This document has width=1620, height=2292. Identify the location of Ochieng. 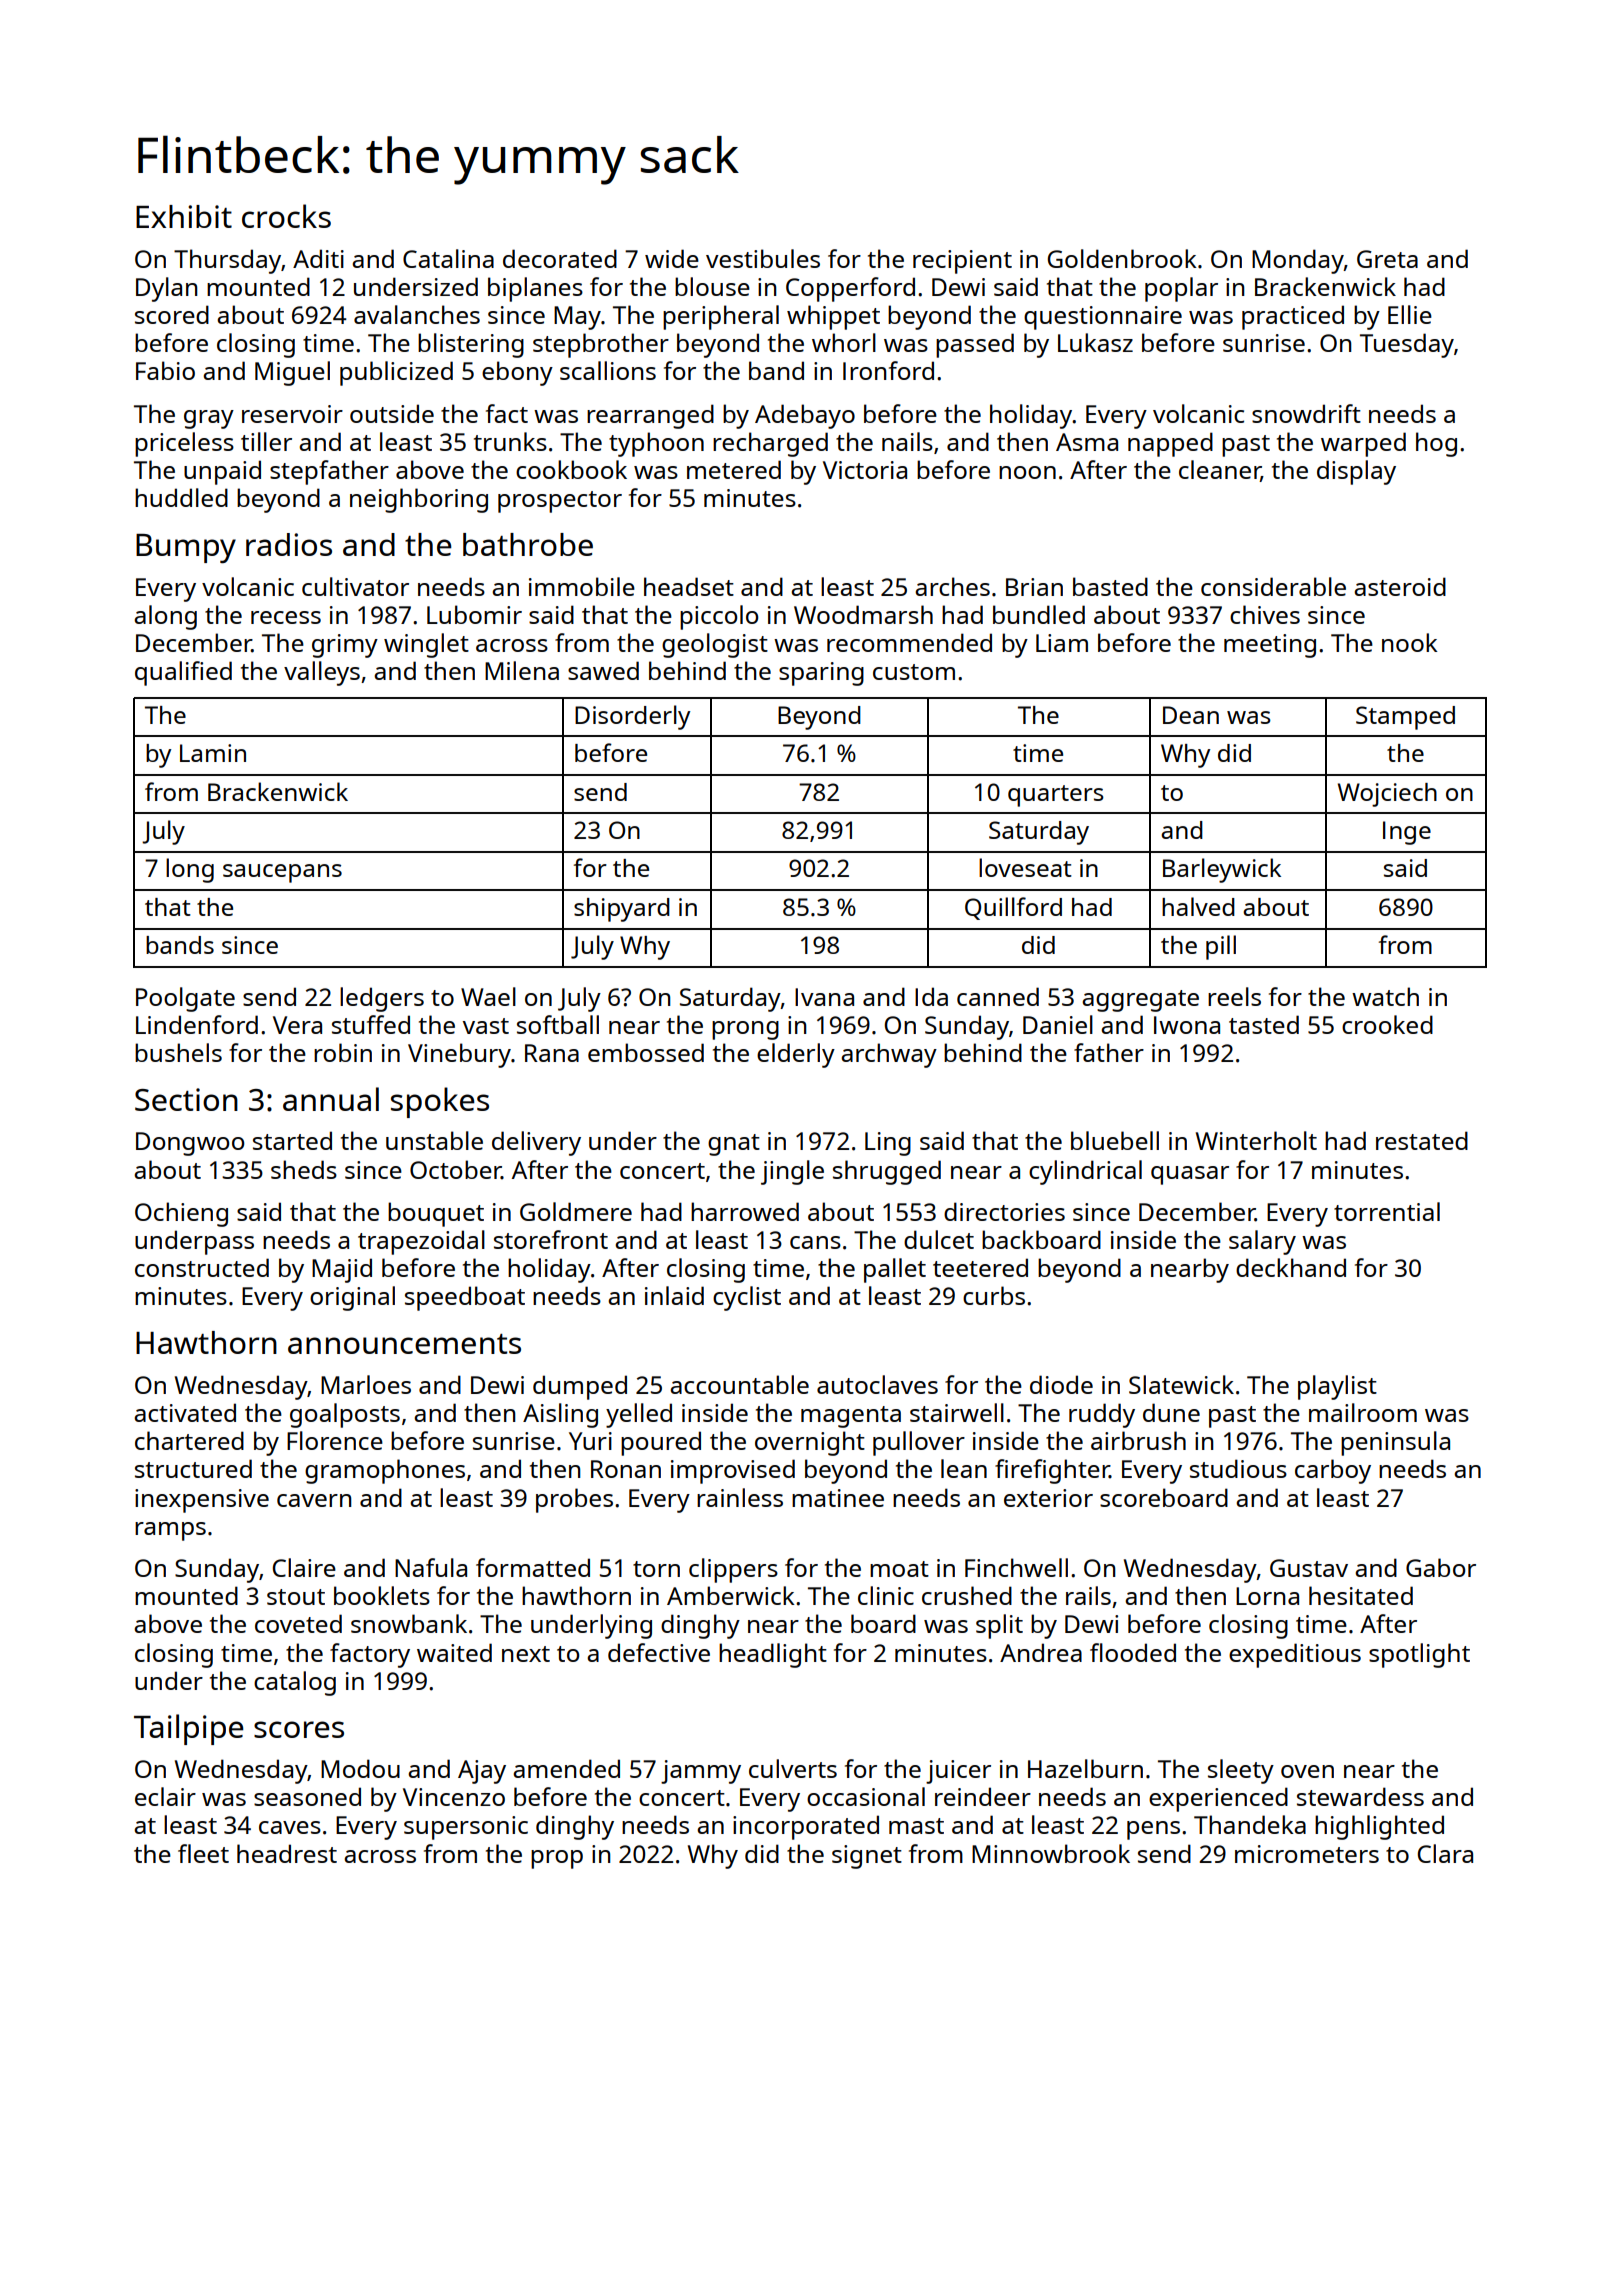
(181, 1214).
